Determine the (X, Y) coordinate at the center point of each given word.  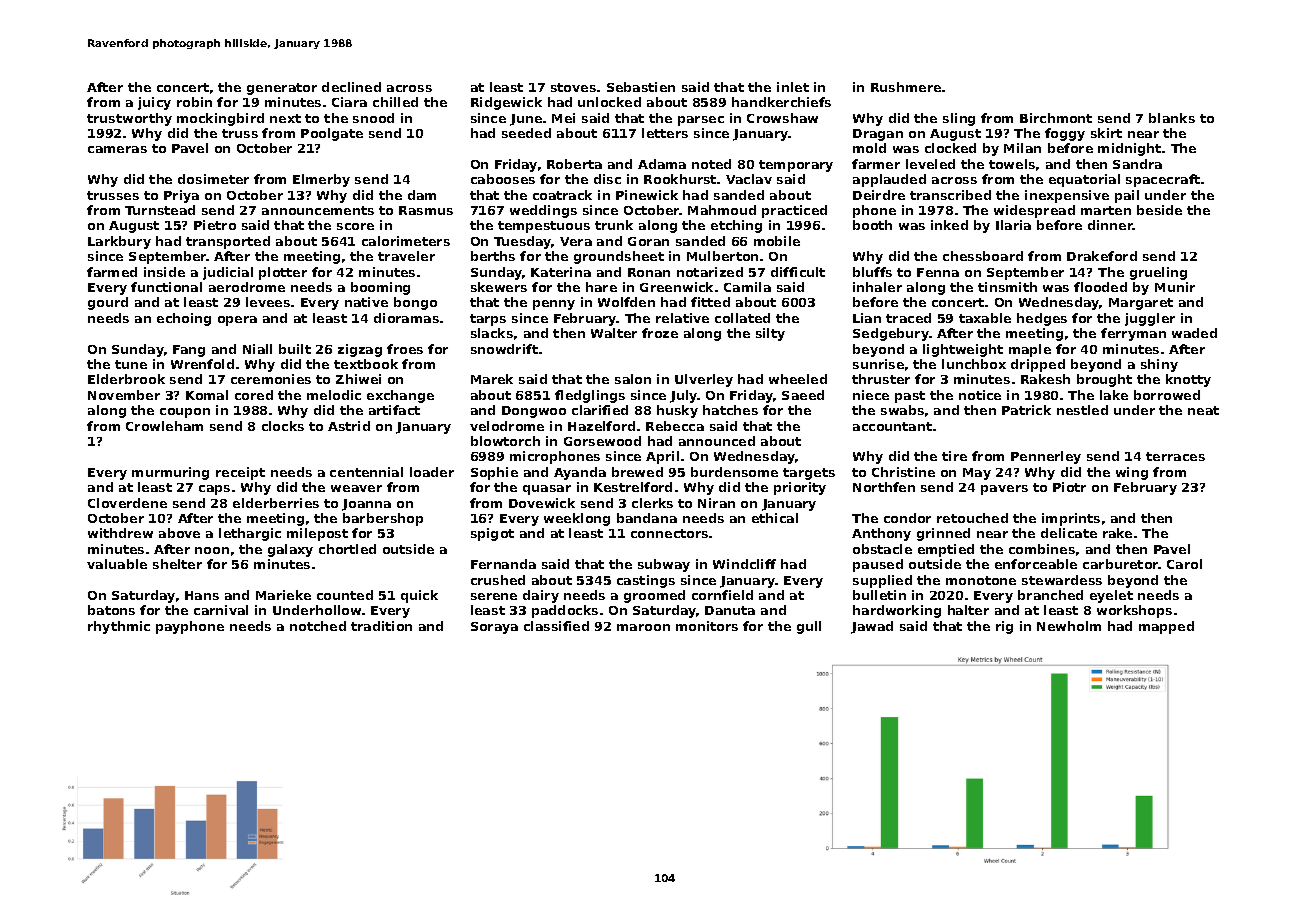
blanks (1172, 118)
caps (214, 490)
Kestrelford (633, 487)
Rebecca (675, 426)
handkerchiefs (781, 102)
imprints (1071, 519)
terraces (1175, 456)
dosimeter (213, 179)
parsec (701, 121)
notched (318, 626)
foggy (1065, 134)
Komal (207, 395)
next (285, 118)
